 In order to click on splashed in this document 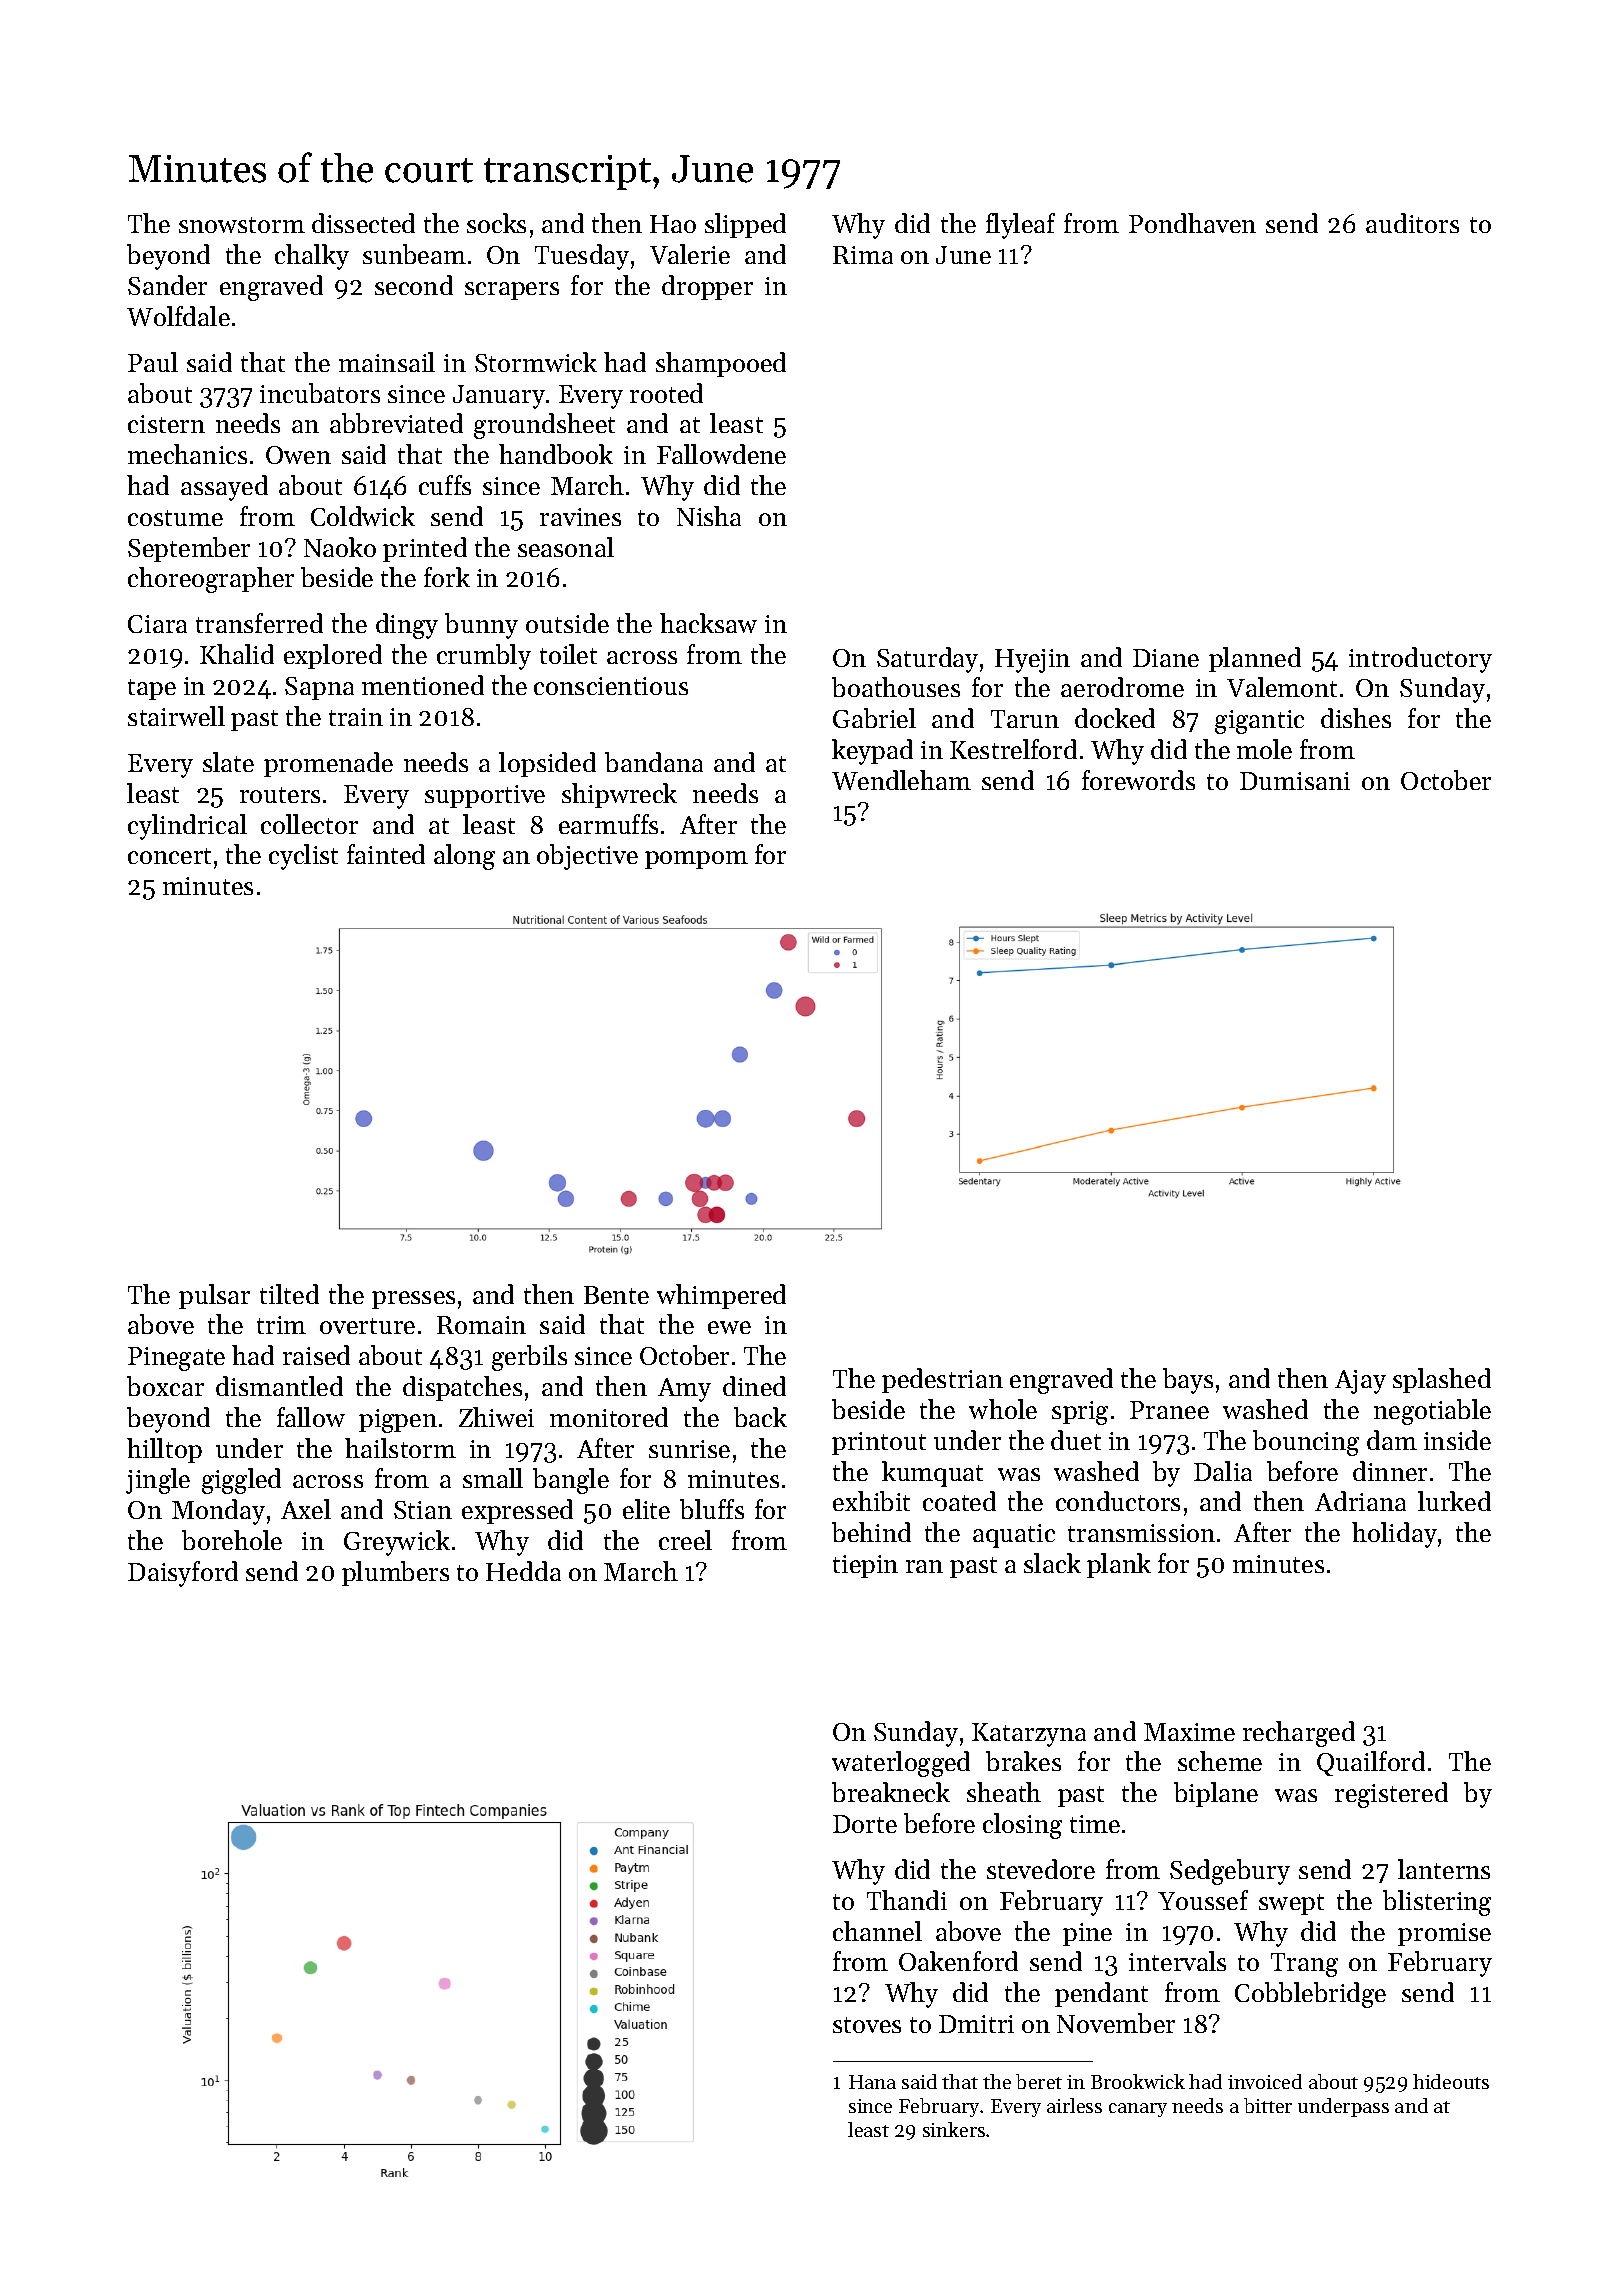, I will do `click(1442, 1380)`.
